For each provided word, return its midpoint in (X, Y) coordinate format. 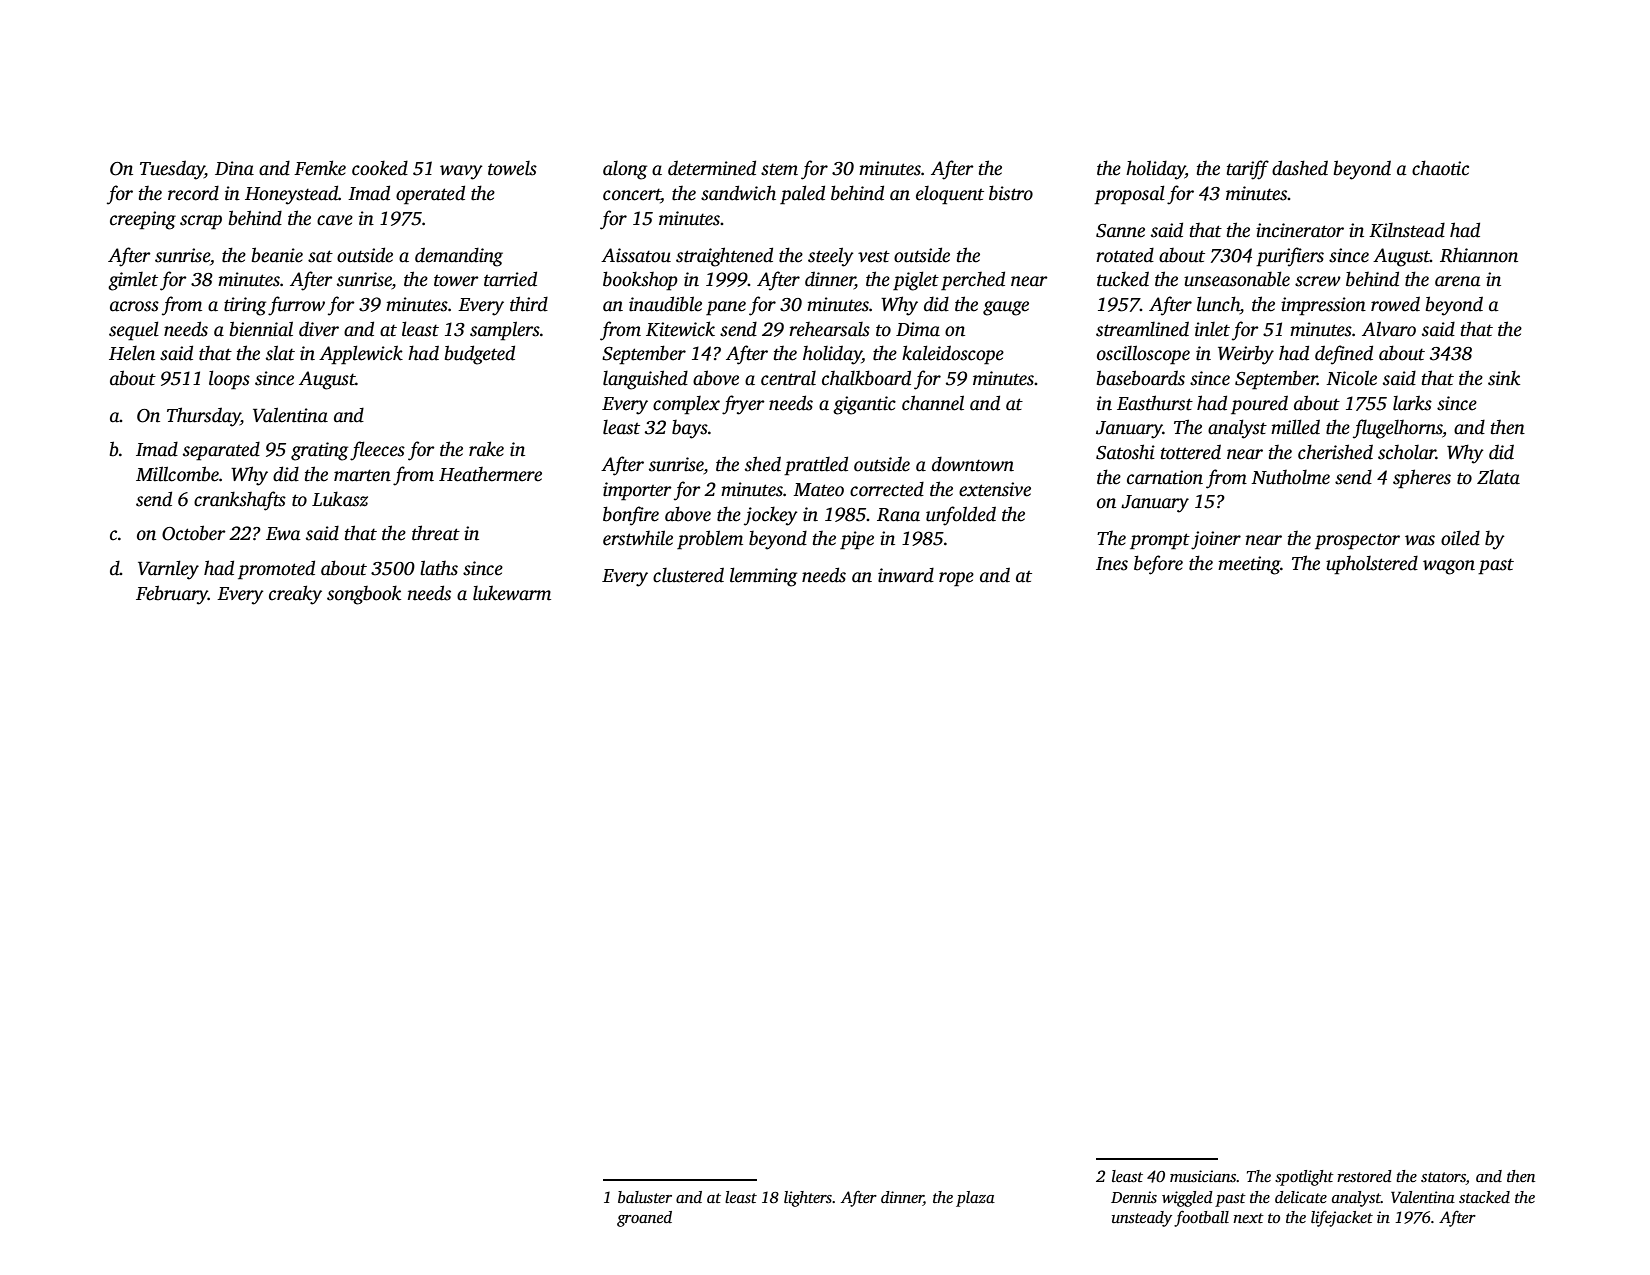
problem (710, 540)
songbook (364, 595)
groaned (644, 1219)
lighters (808, 1199)
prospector (1357, 541)
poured (1259, 405)
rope (956, 579)
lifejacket (1342, 1219)
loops (229, 380)
